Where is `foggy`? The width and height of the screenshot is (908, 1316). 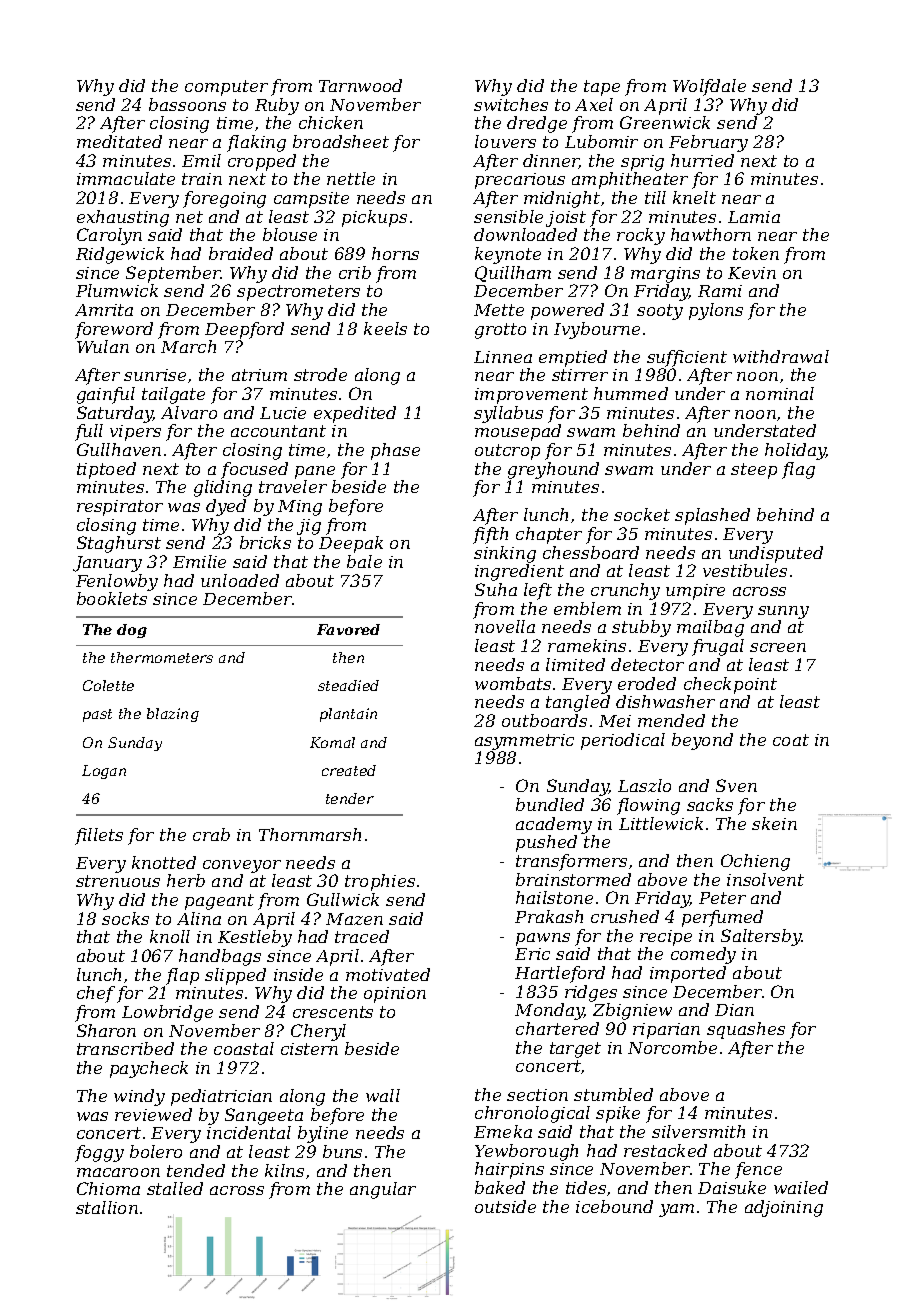
foggy is located at coordinates (99, 1153).
